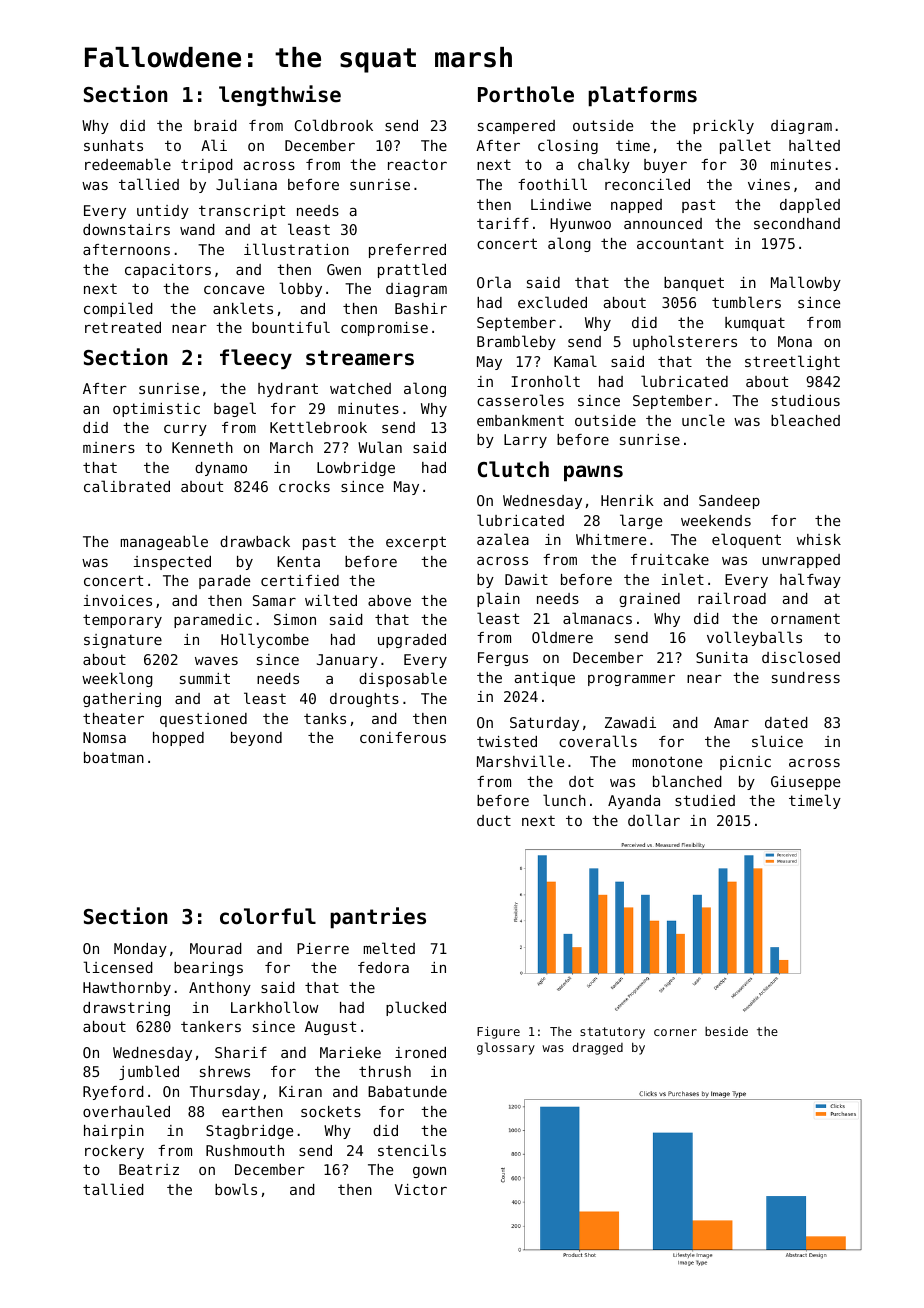 The height and width of the document is (1308, 924). I want to click on Victor, so click(421, 1189).
